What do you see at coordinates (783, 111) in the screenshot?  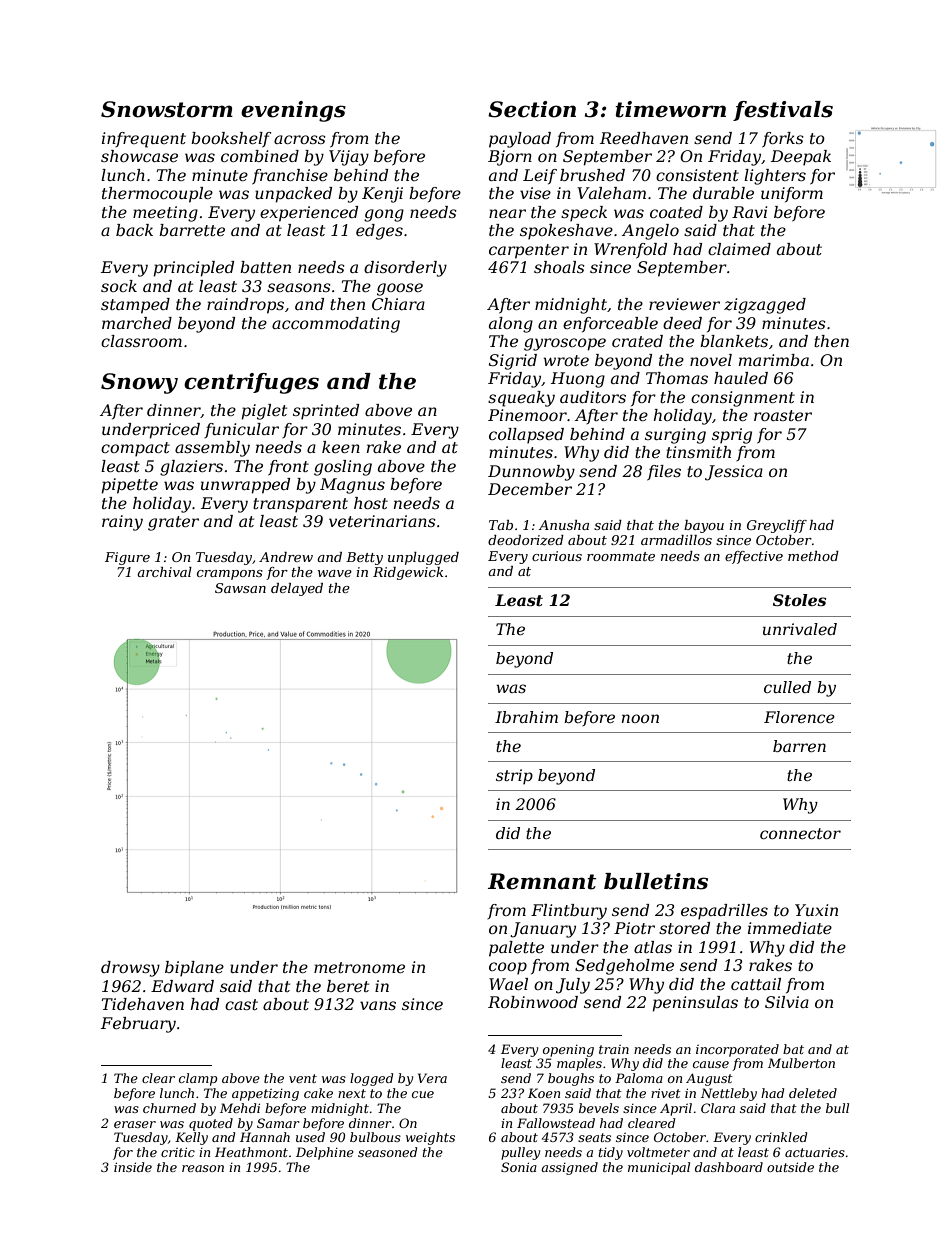 I see `festivals` at bounding box center [783, 111].
